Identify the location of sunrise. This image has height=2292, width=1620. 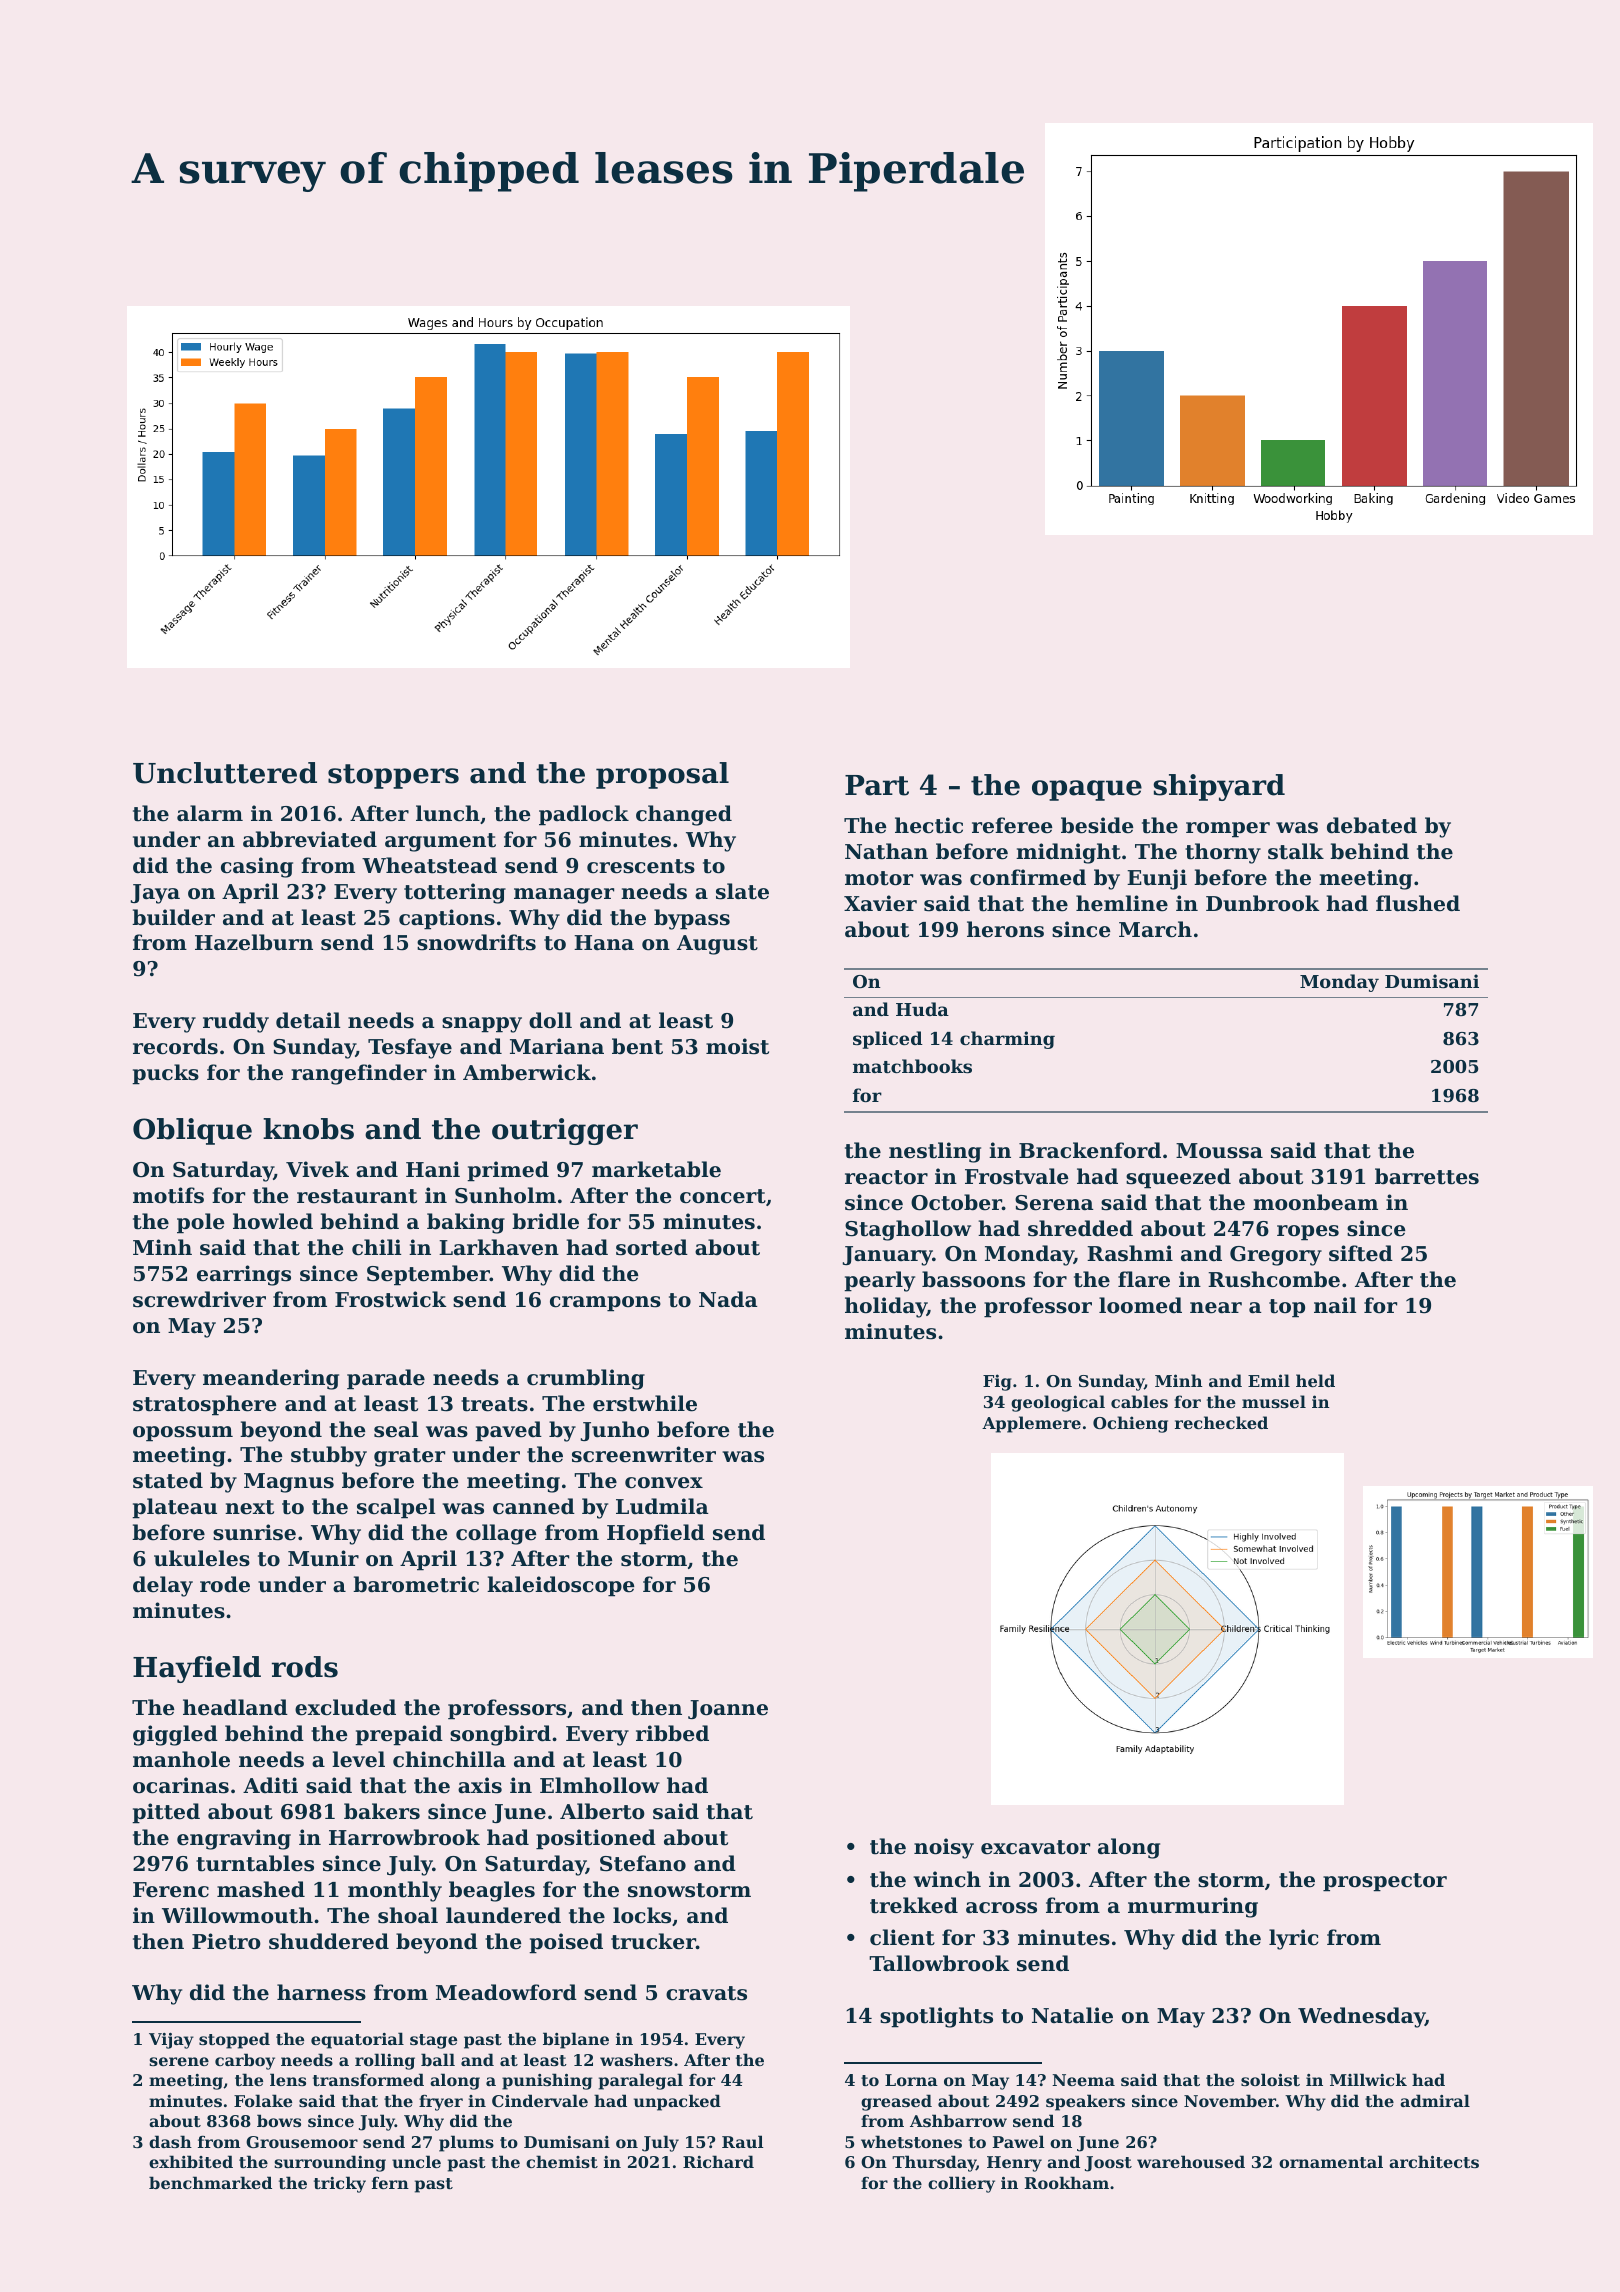
(254, 1532).
